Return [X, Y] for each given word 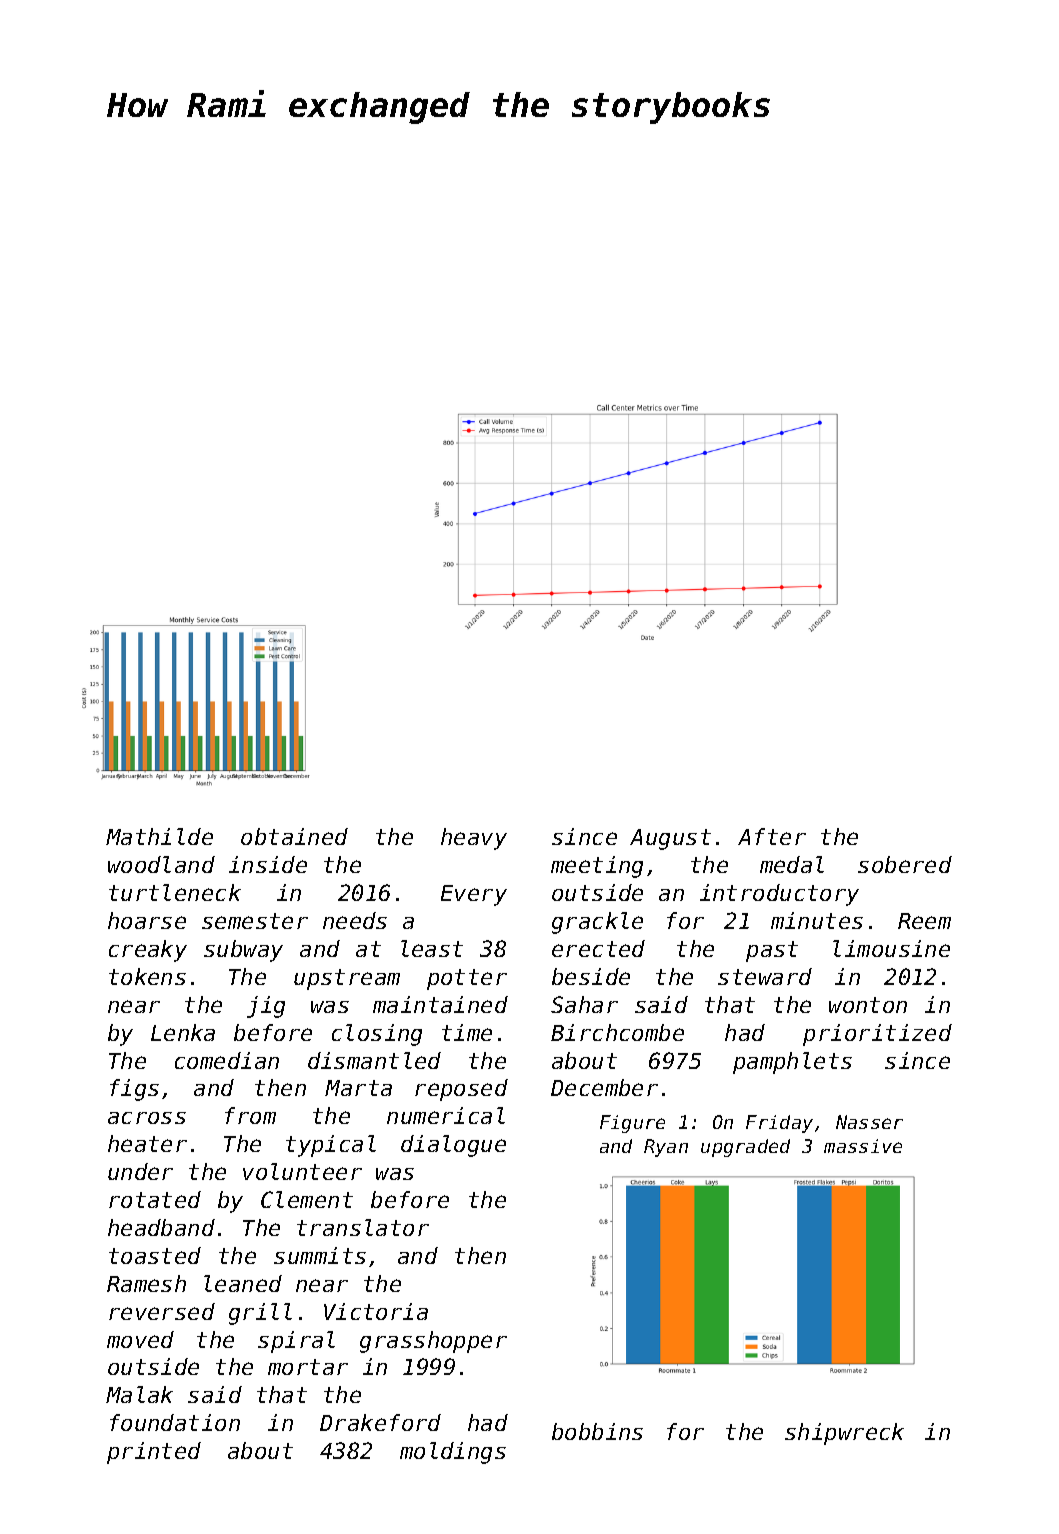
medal [792, 864]
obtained [294, 836]
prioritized [877, 1035]
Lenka [183, 1032]
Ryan [666, 1148]
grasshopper [433, 1342]
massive [863, 1146]
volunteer [302, 1171]
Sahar [584, 1004]
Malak [139, 1394]
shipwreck [844, 1434]
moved [140, 1339]
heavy [474, 839]
